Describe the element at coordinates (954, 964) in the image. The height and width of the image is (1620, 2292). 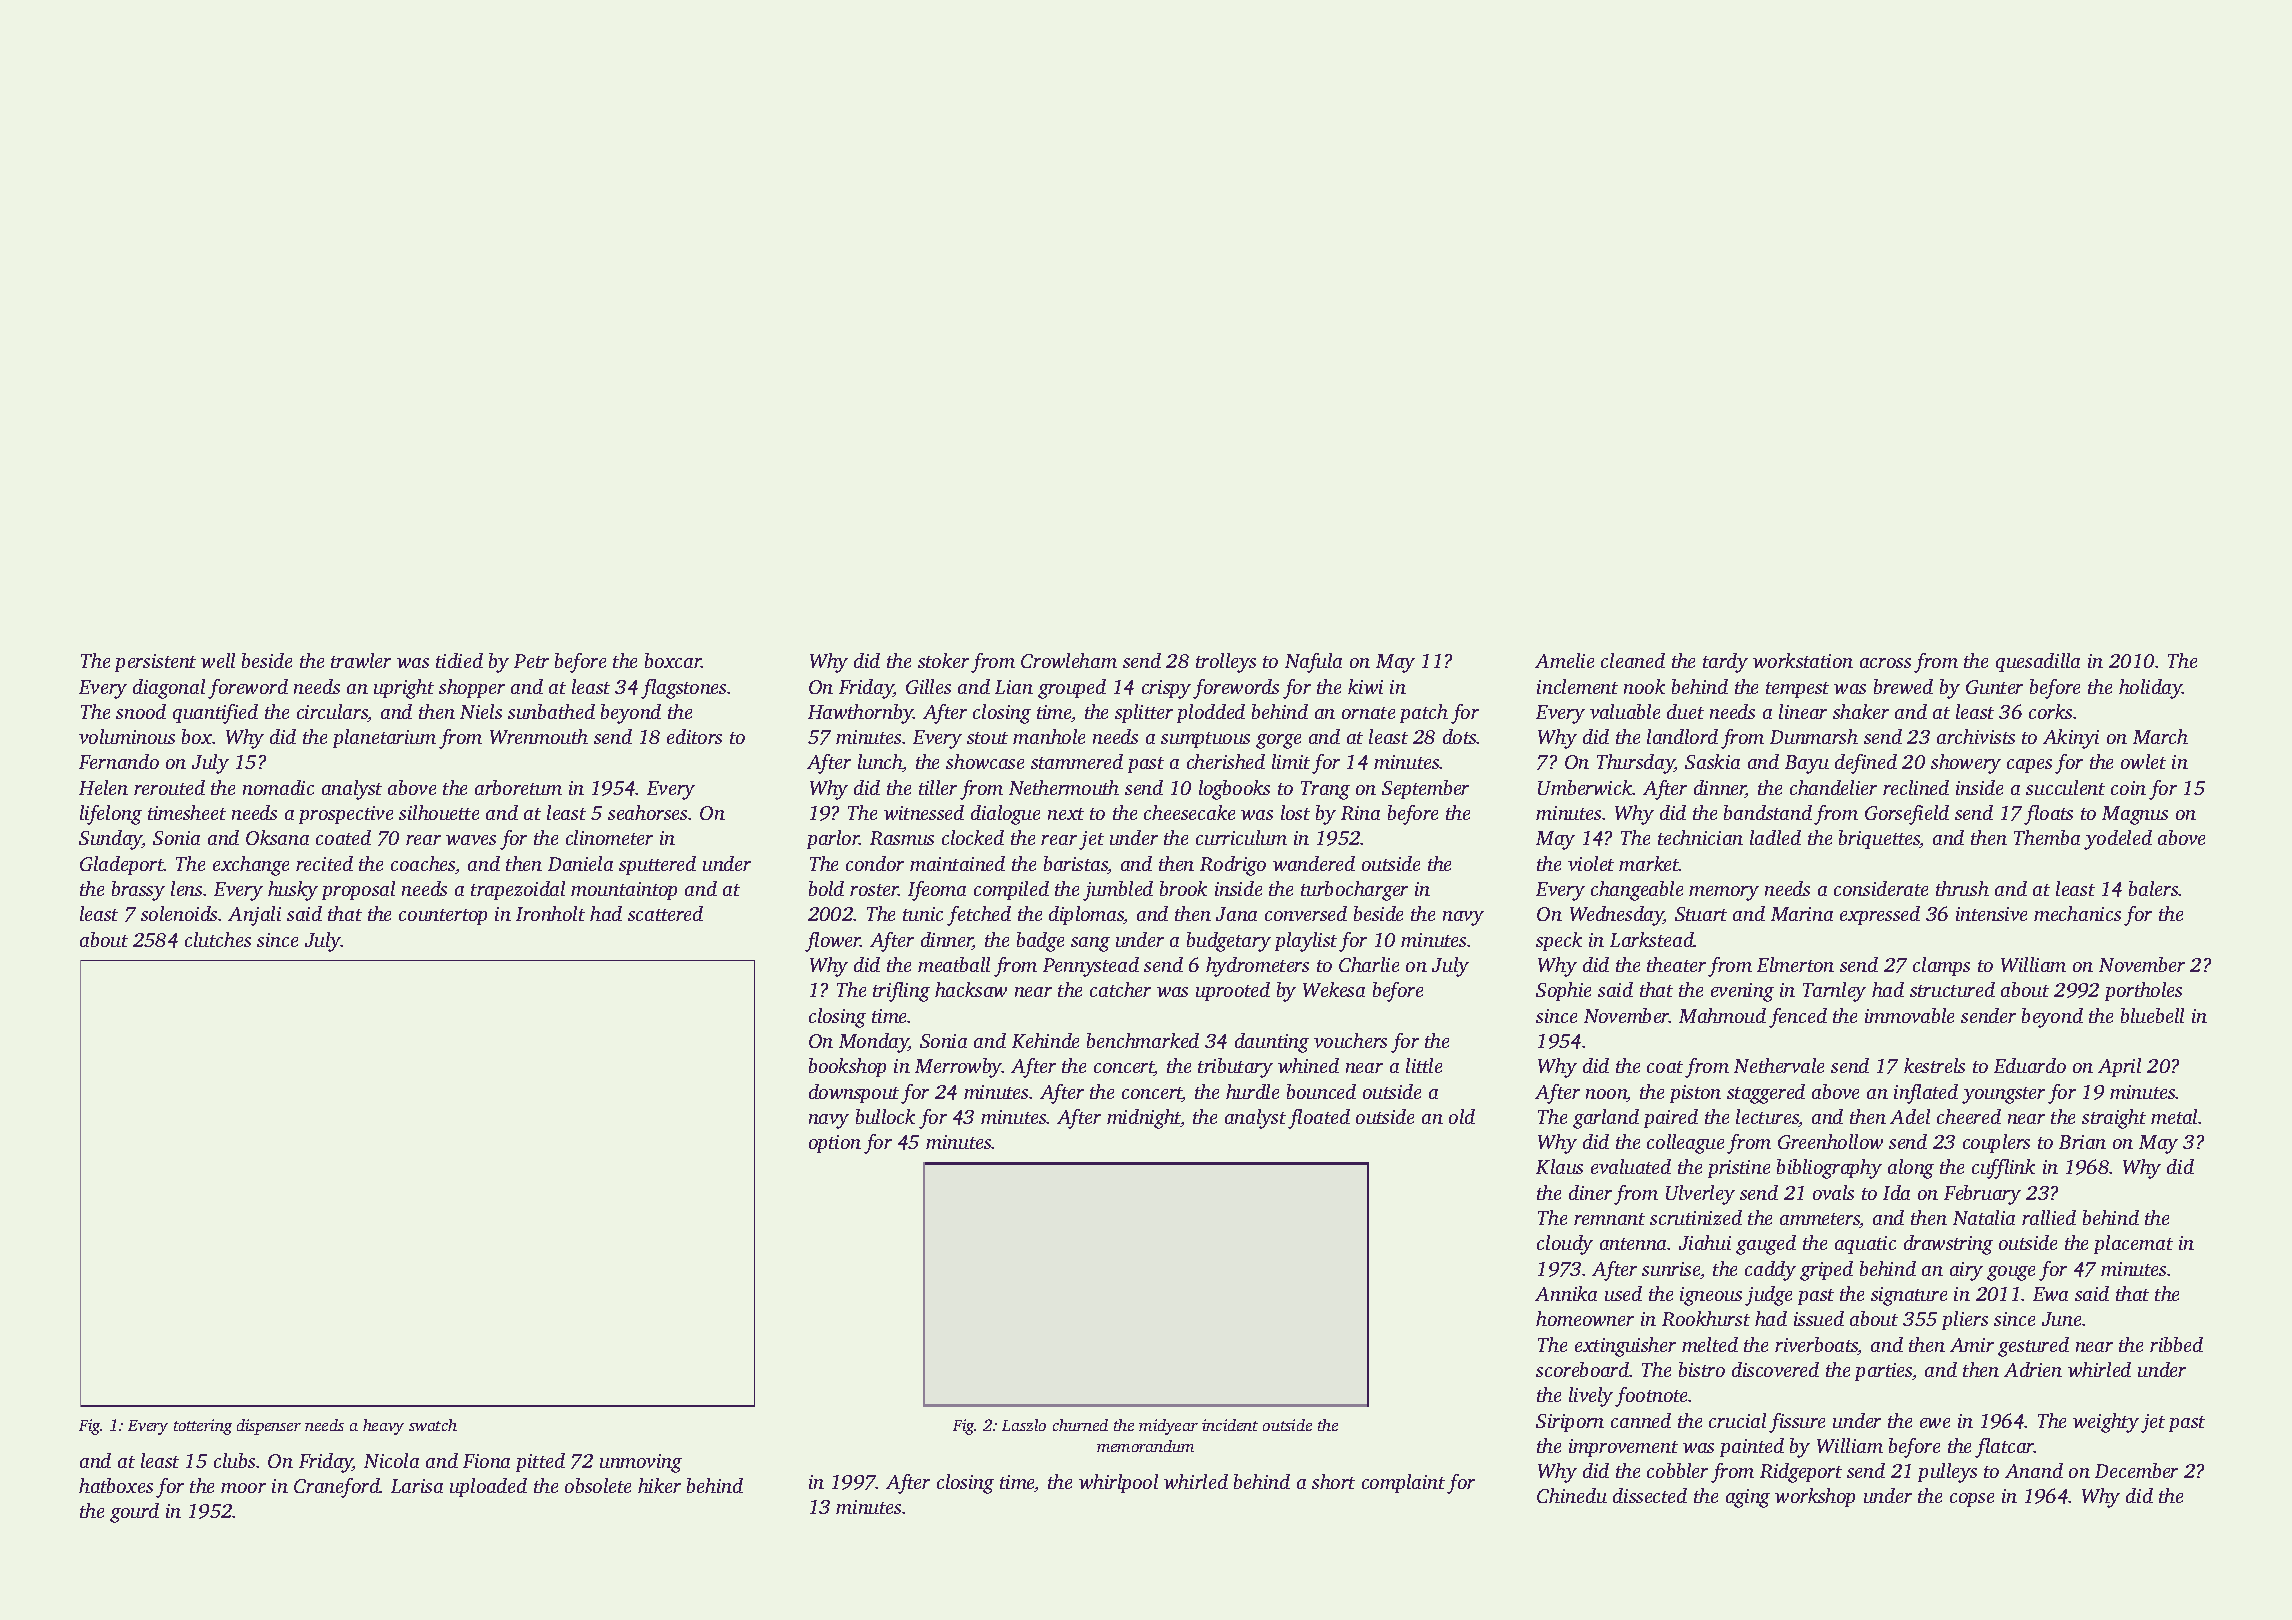
I see `meatball` at that location.
